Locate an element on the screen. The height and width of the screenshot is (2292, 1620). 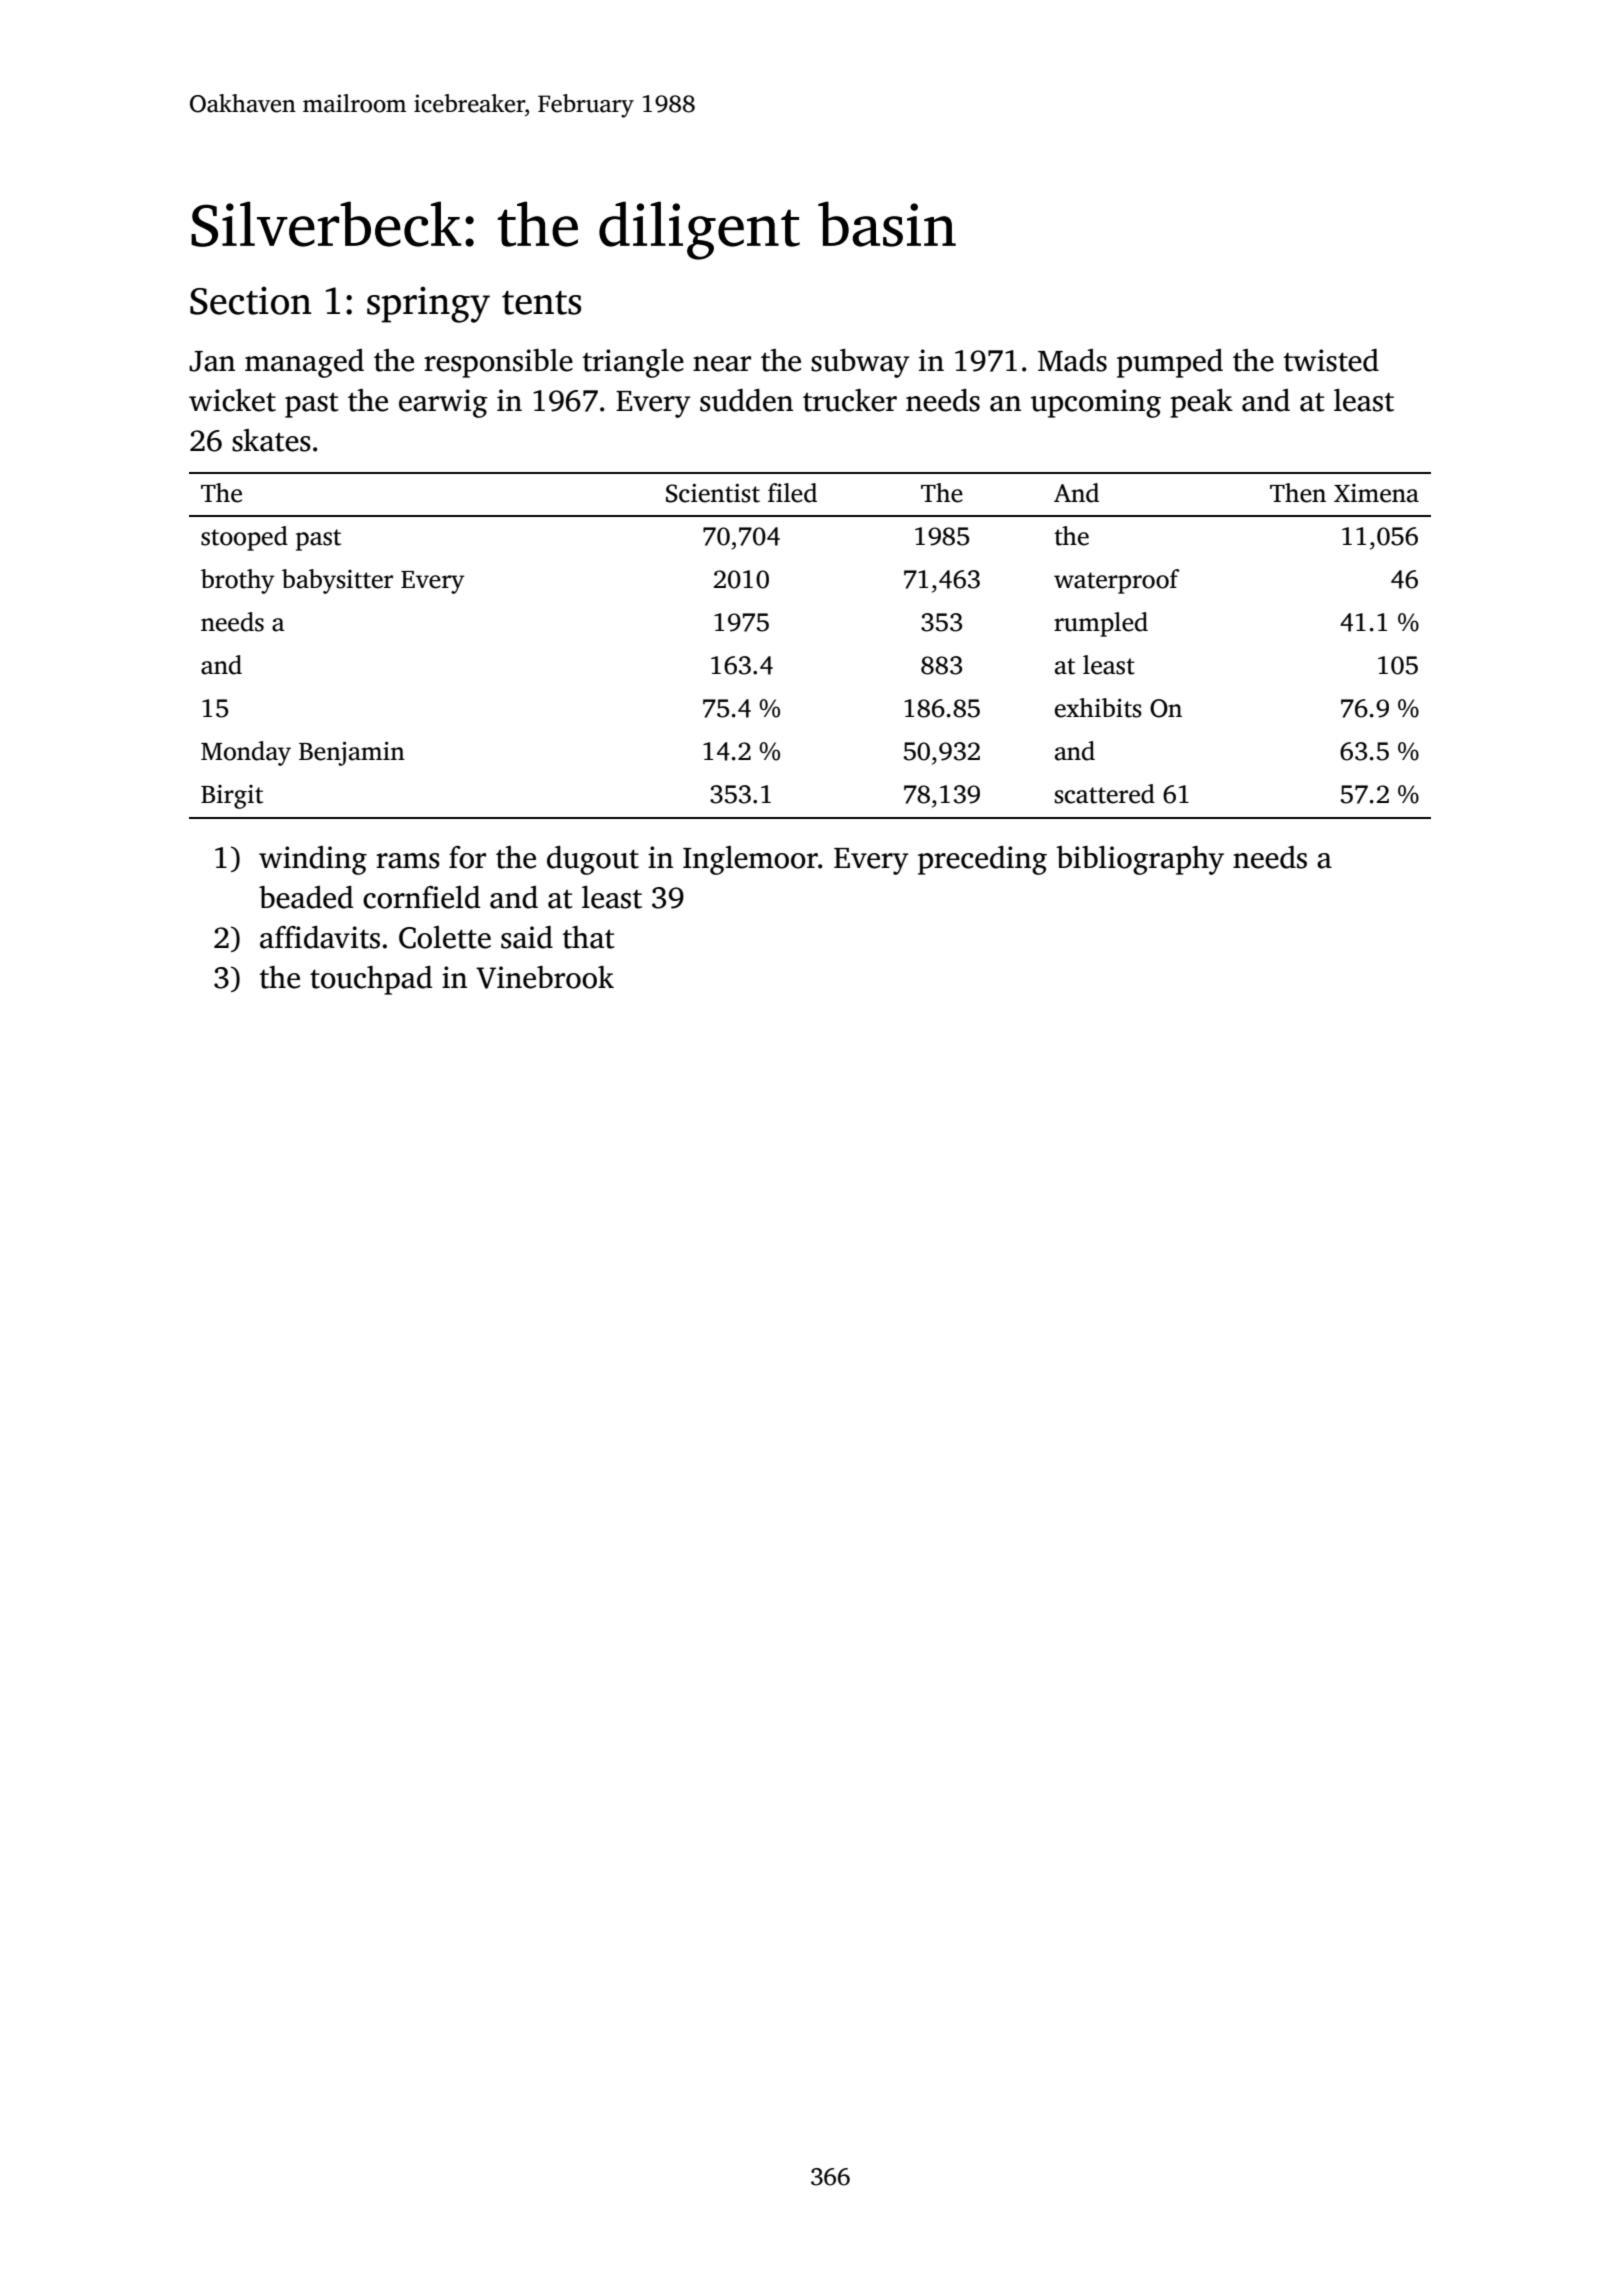
rumpled is located at coordinates (1101, 624).
